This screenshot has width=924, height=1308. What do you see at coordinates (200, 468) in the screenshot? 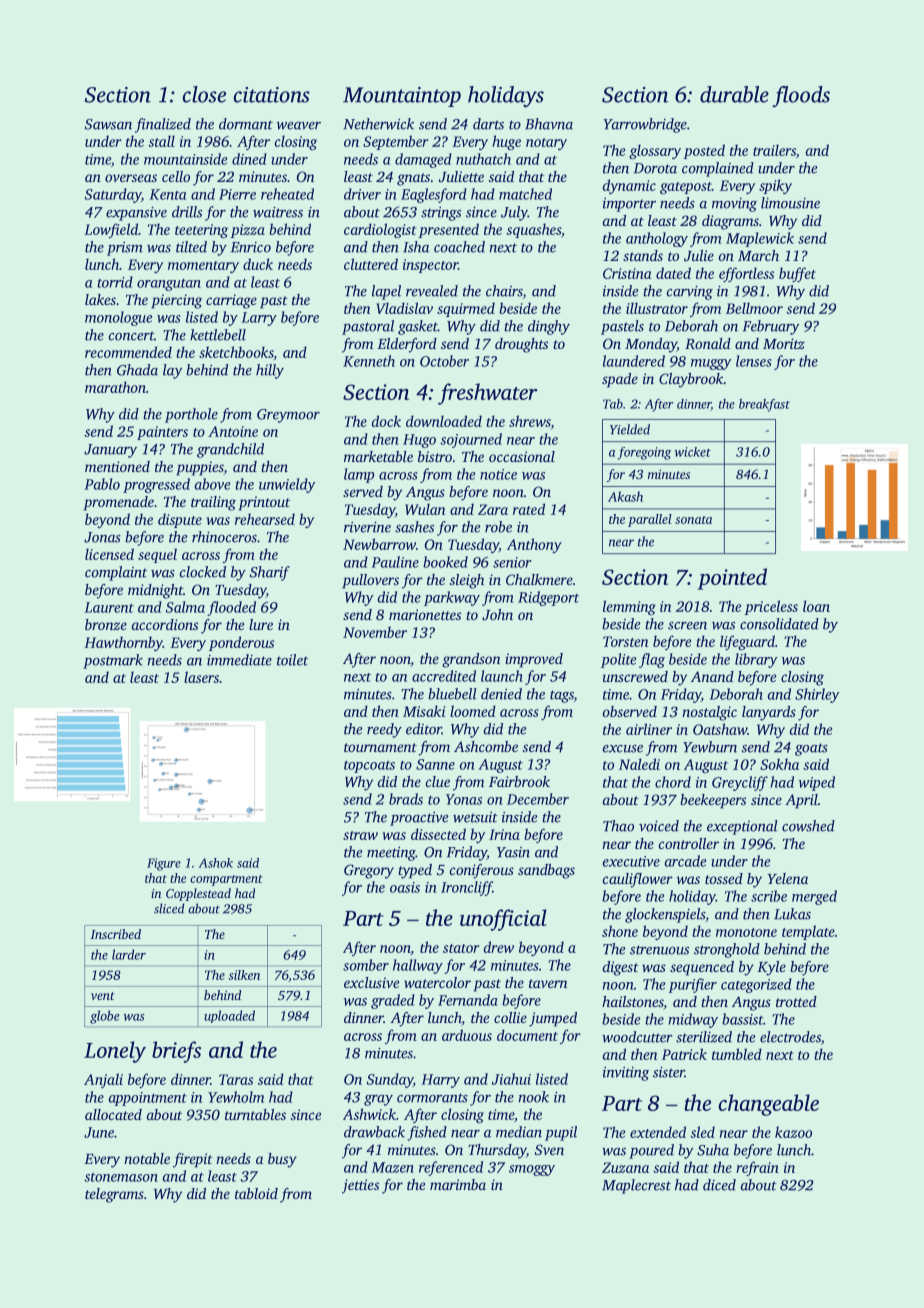
I see `puppies` at bounding box center [200, 468].
